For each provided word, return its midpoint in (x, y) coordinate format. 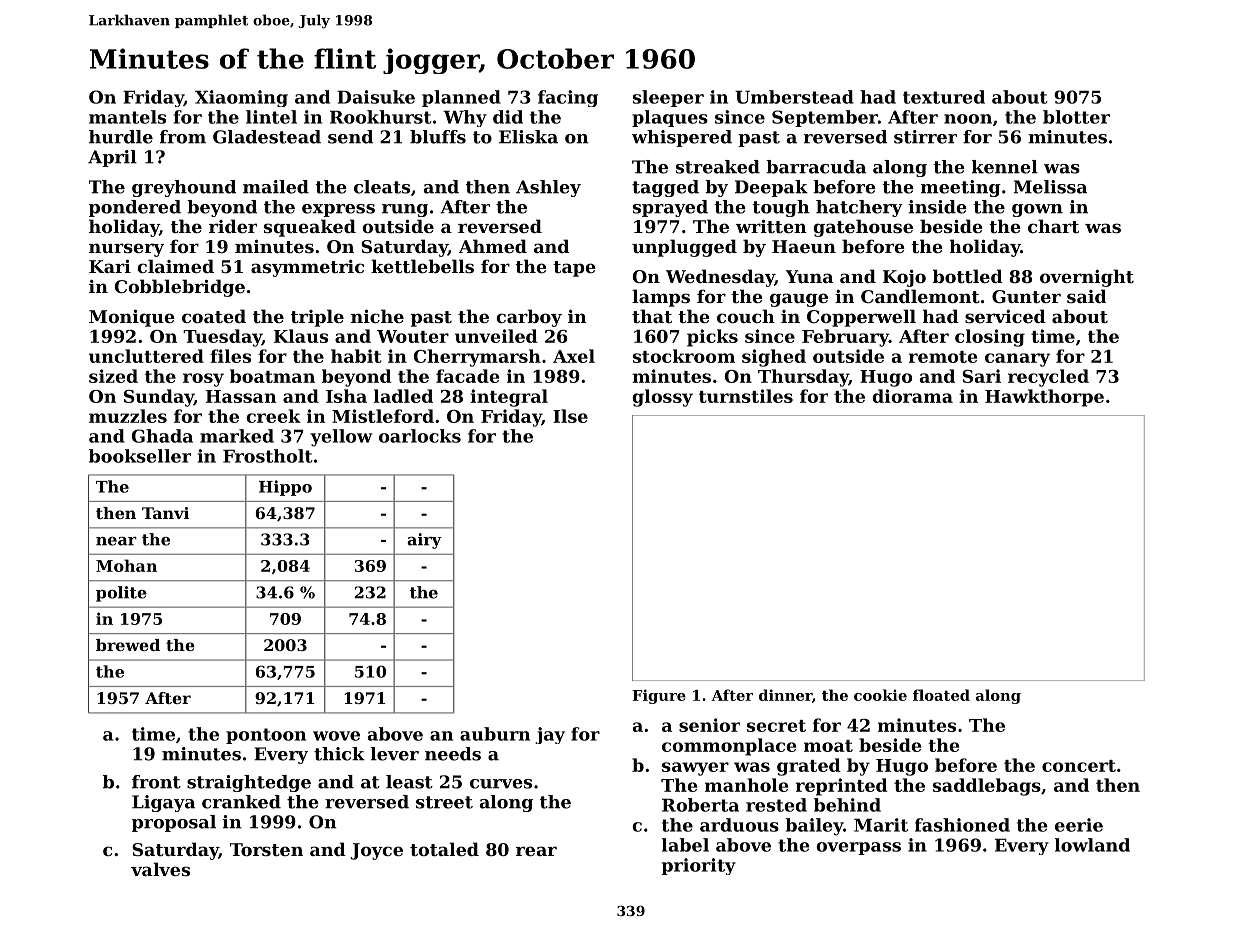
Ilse (570, 416)
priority (698, 866)
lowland (1092, 845)
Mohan (126, 565)
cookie (880, 695)
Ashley (548, 188)
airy (424, 541)
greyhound (184, 188)
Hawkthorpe (1044, 398)
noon (968, 119)
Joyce (376, 851)
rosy (203, 380)
